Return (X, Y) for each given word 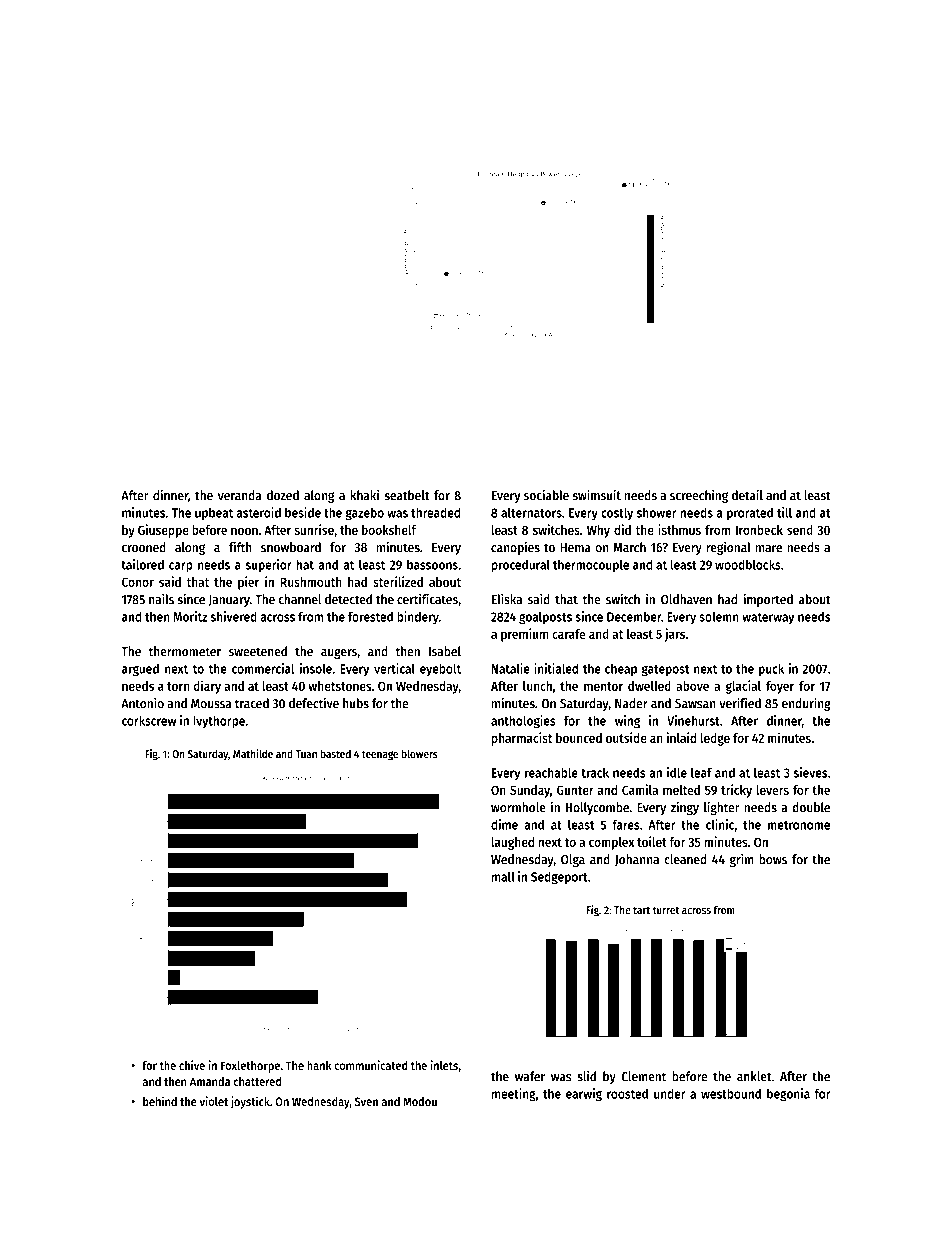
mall (503, 876)
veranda (240, 495)
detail (747, 495)
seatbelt (407, 495)
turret (665, 910)
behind (160, 1101)
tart (641, 910)
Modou (420, 1101)
